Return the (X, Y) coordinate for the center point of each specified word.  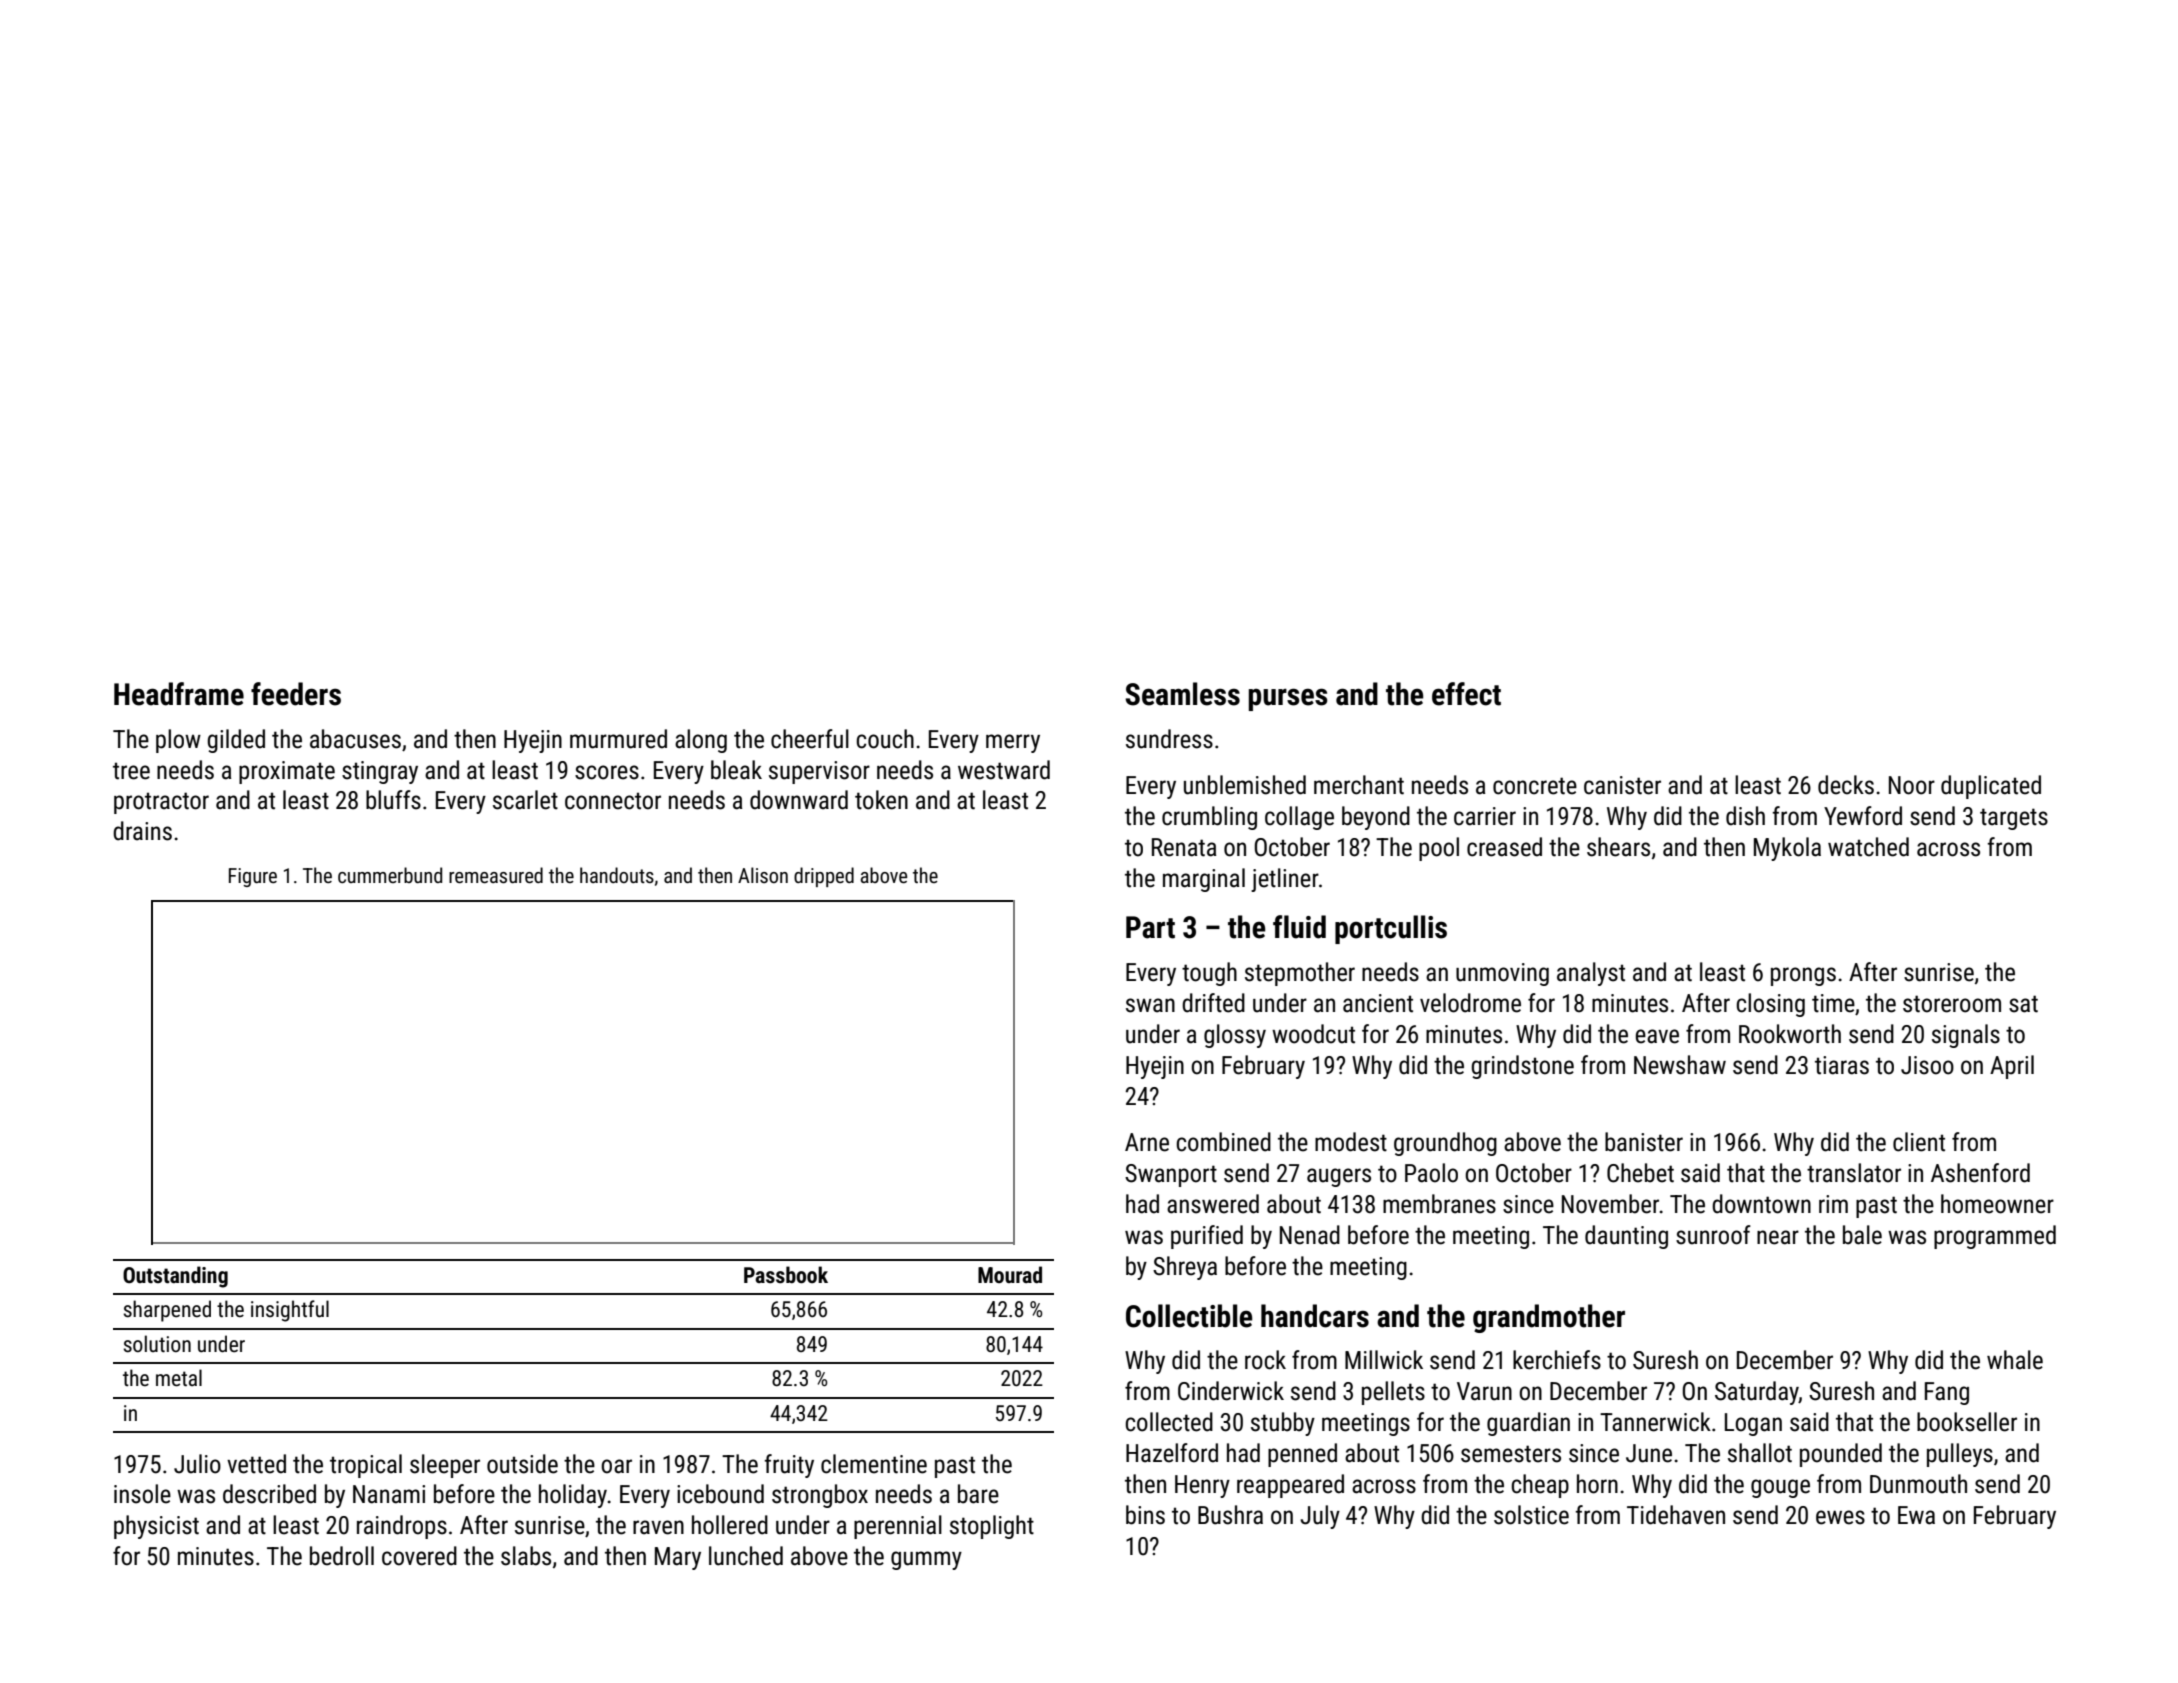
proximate (287, 772)
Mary (678, 1558)
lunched (746, 1556)
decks (1846, 785)
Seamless (1182, 694)
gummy (926, 1560)
